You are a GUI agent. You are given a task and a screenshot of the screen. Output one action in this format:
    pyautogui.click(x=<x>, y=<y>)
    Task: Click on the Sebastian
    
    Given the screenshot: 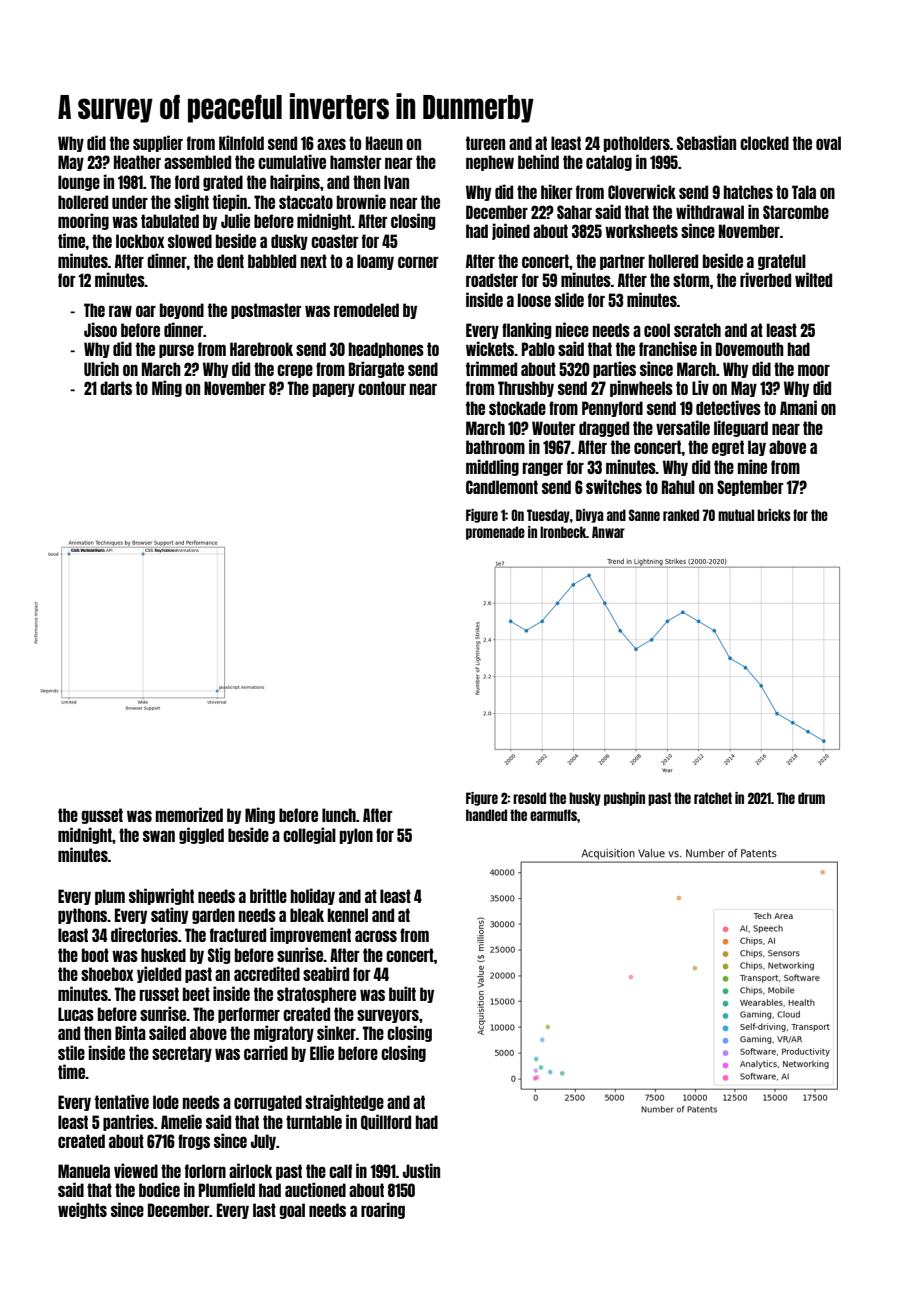 What is the action you would take?
    pyautogui.click(x=706, y=142)
